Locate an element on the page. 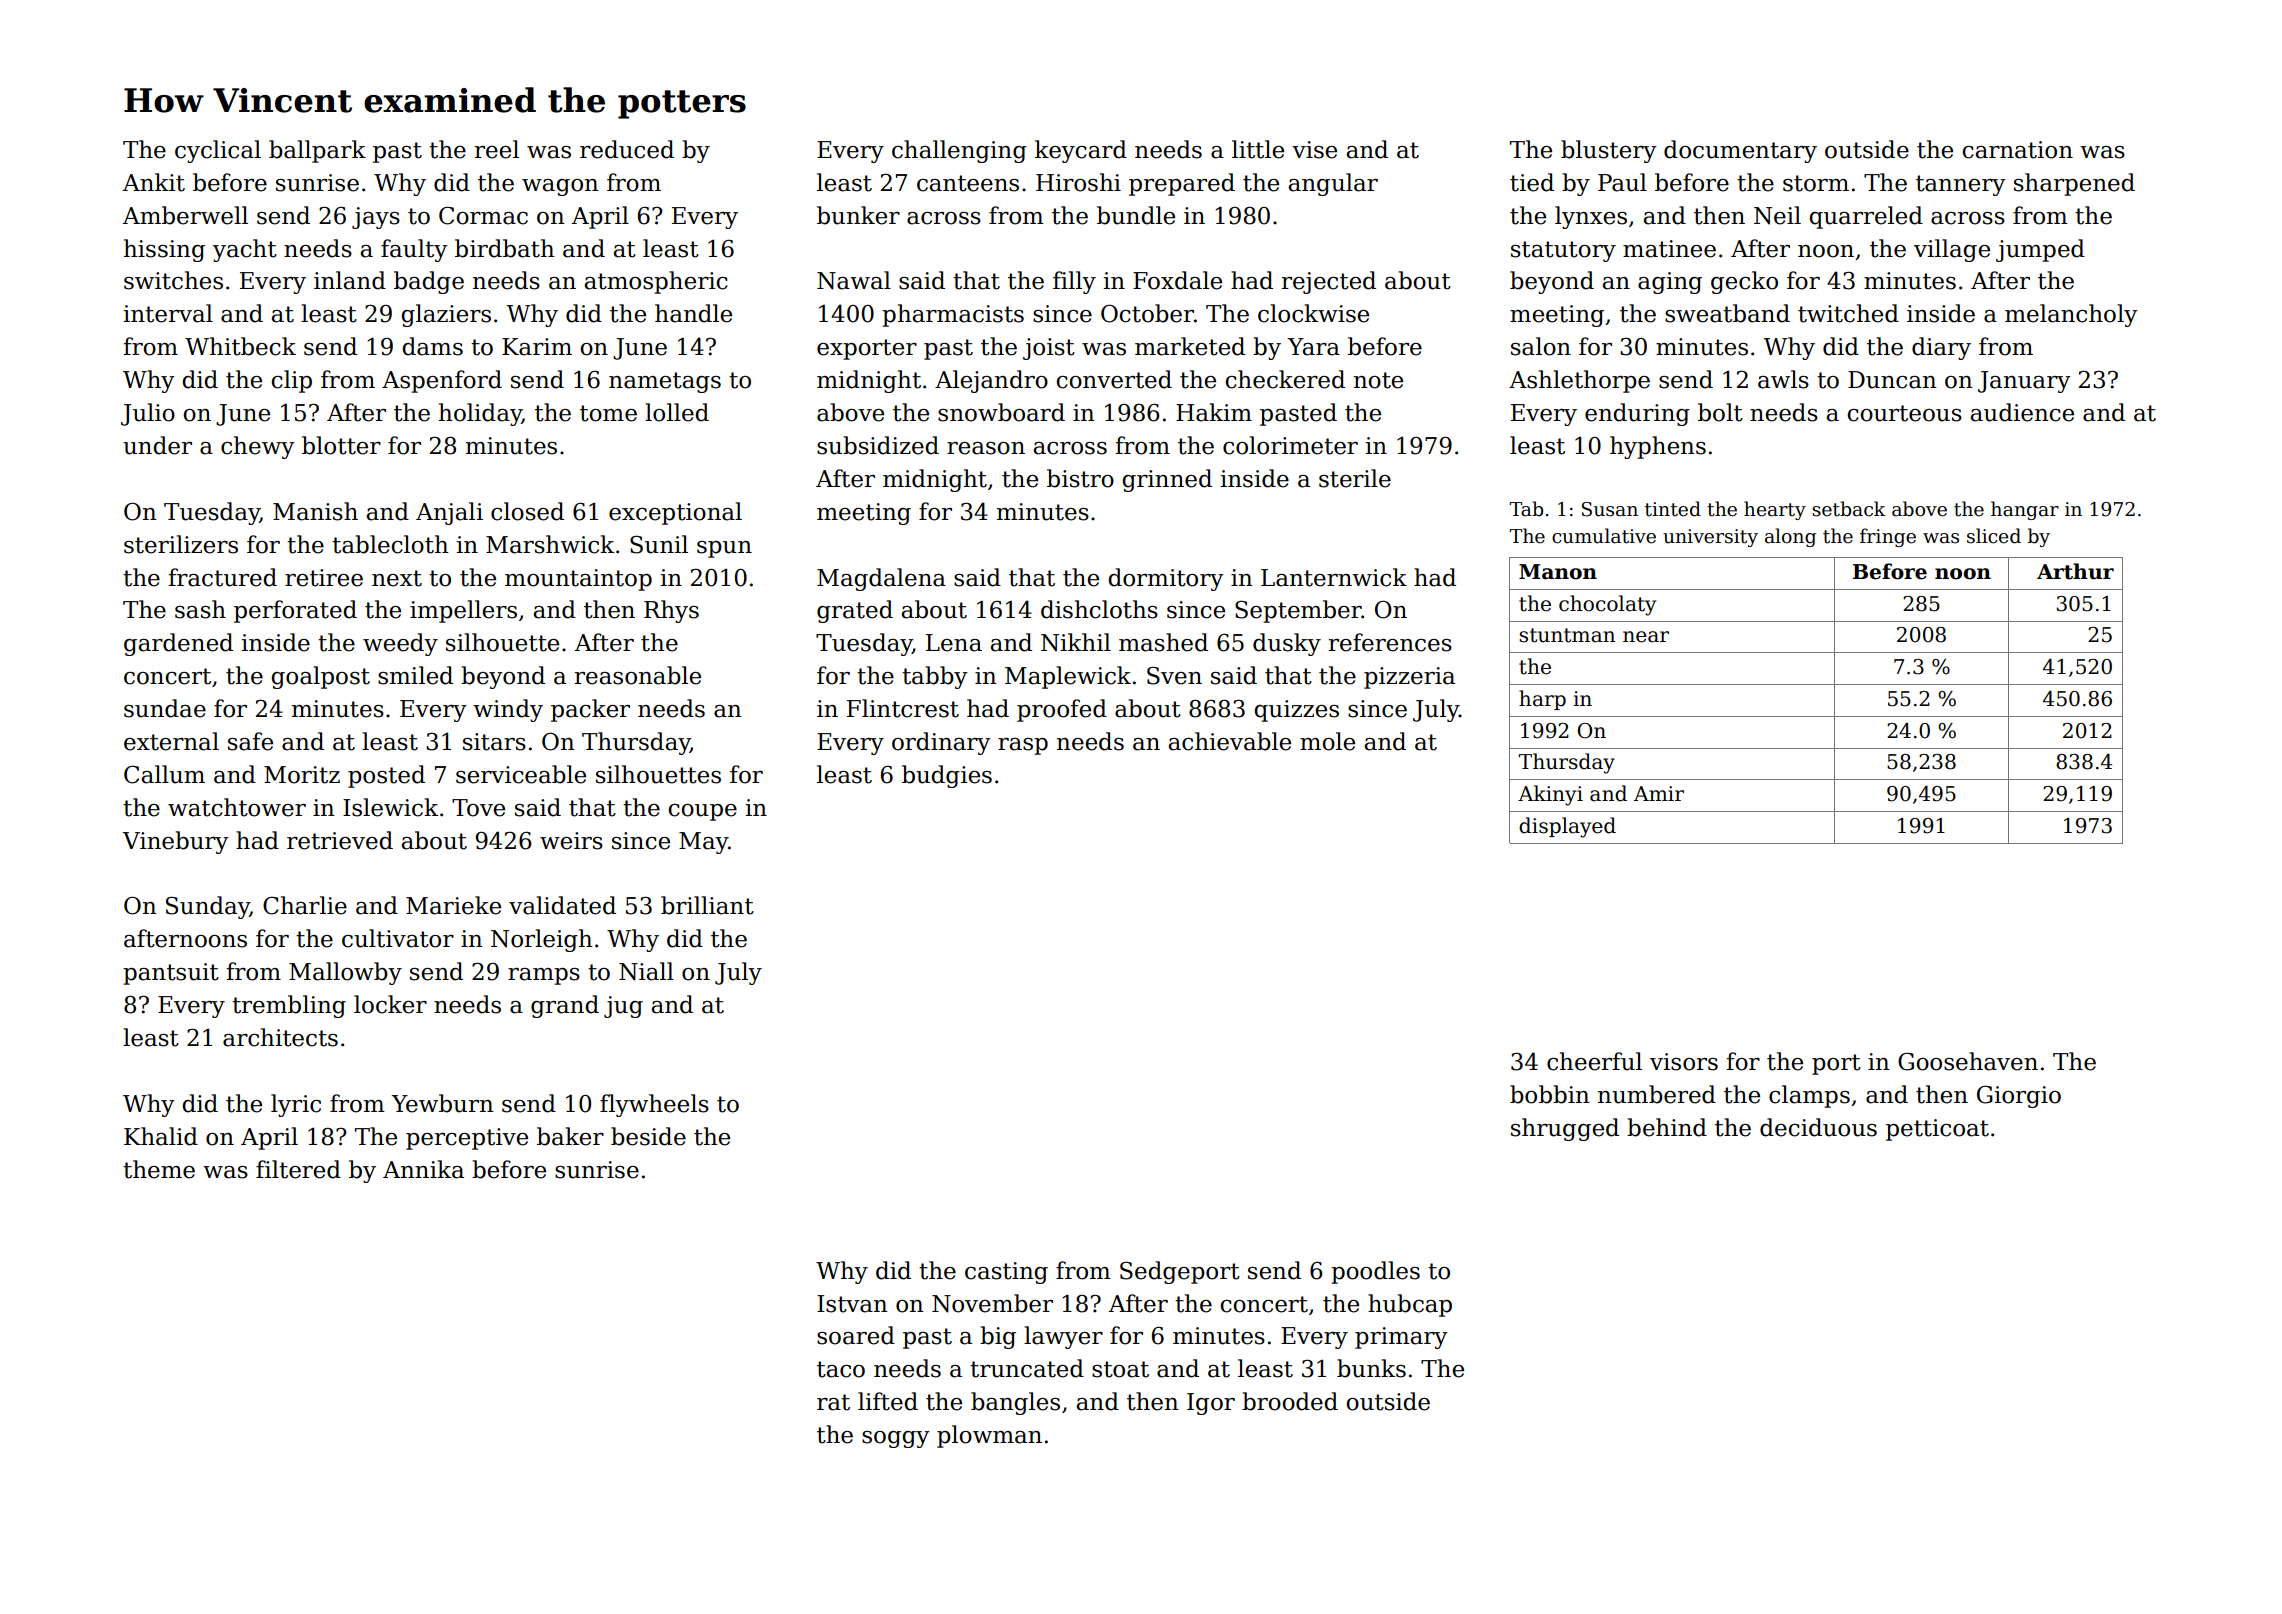  primary is located at coordinates (1401, 1338).
